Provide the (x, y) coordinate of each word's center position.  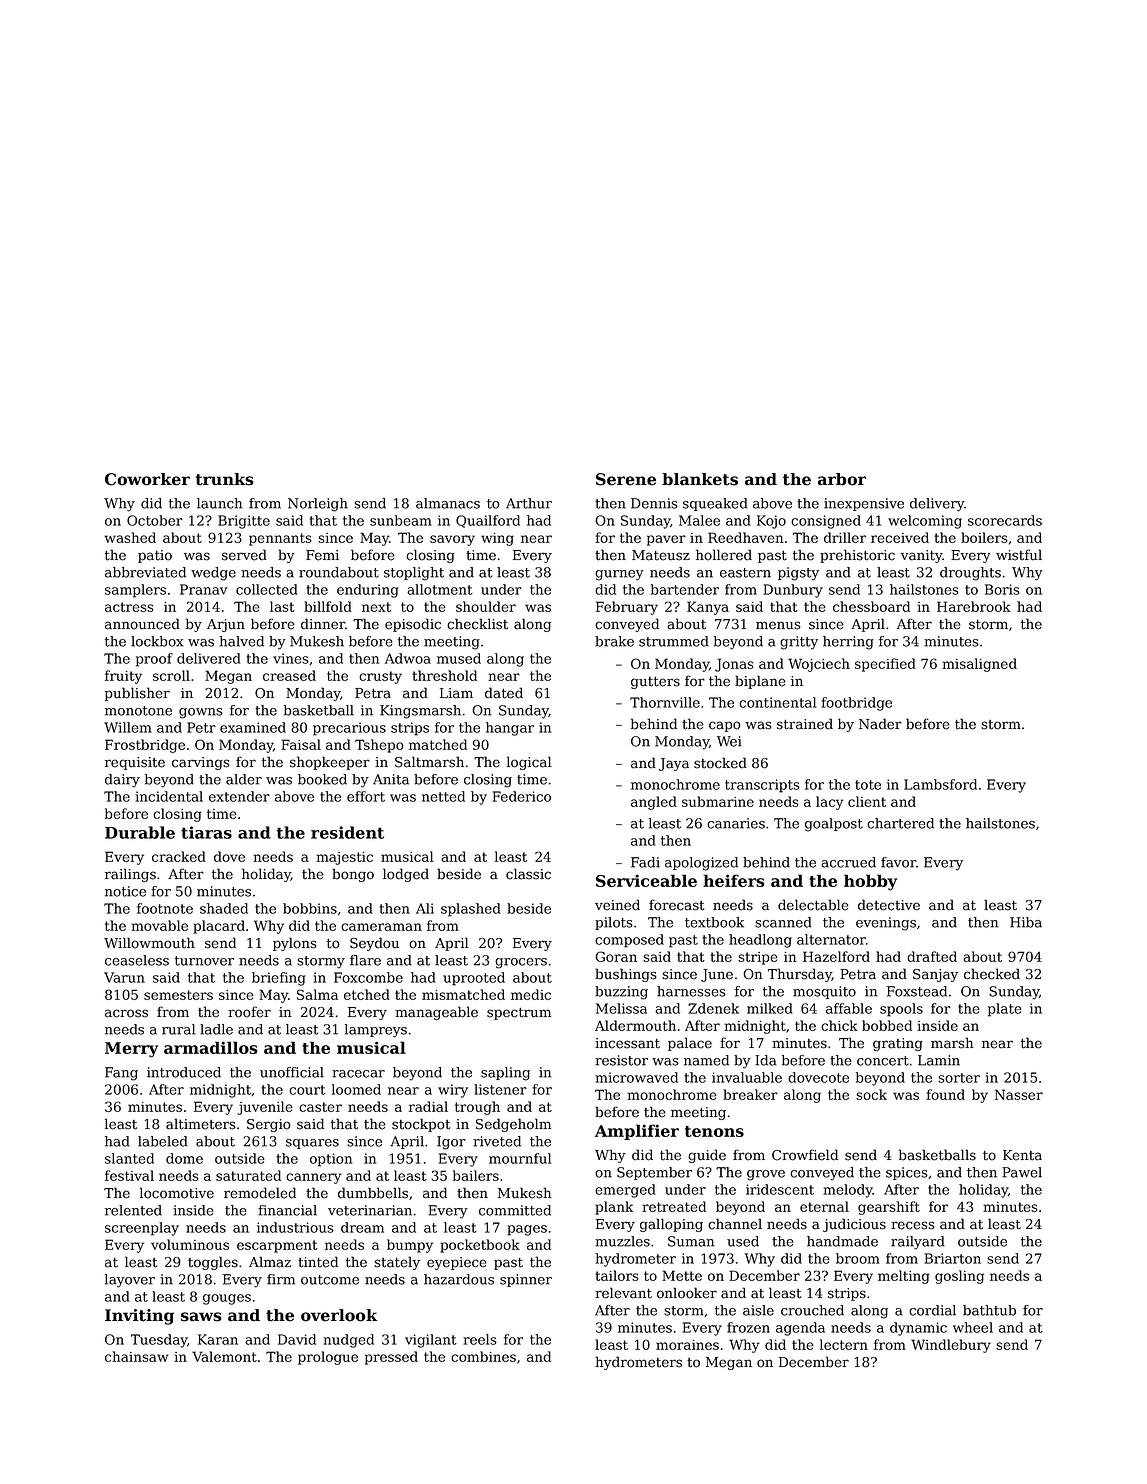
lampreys (376, 1031)
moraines (687, 1345)
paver (666, 540)
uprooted (474, 979)
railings (130, 875)
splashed (471, 910)
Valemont (224, 1356)
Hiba (1026, 922)
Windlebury (951, 1346)
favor (898, 862)
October (155, 520)
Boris (1002, 589)
